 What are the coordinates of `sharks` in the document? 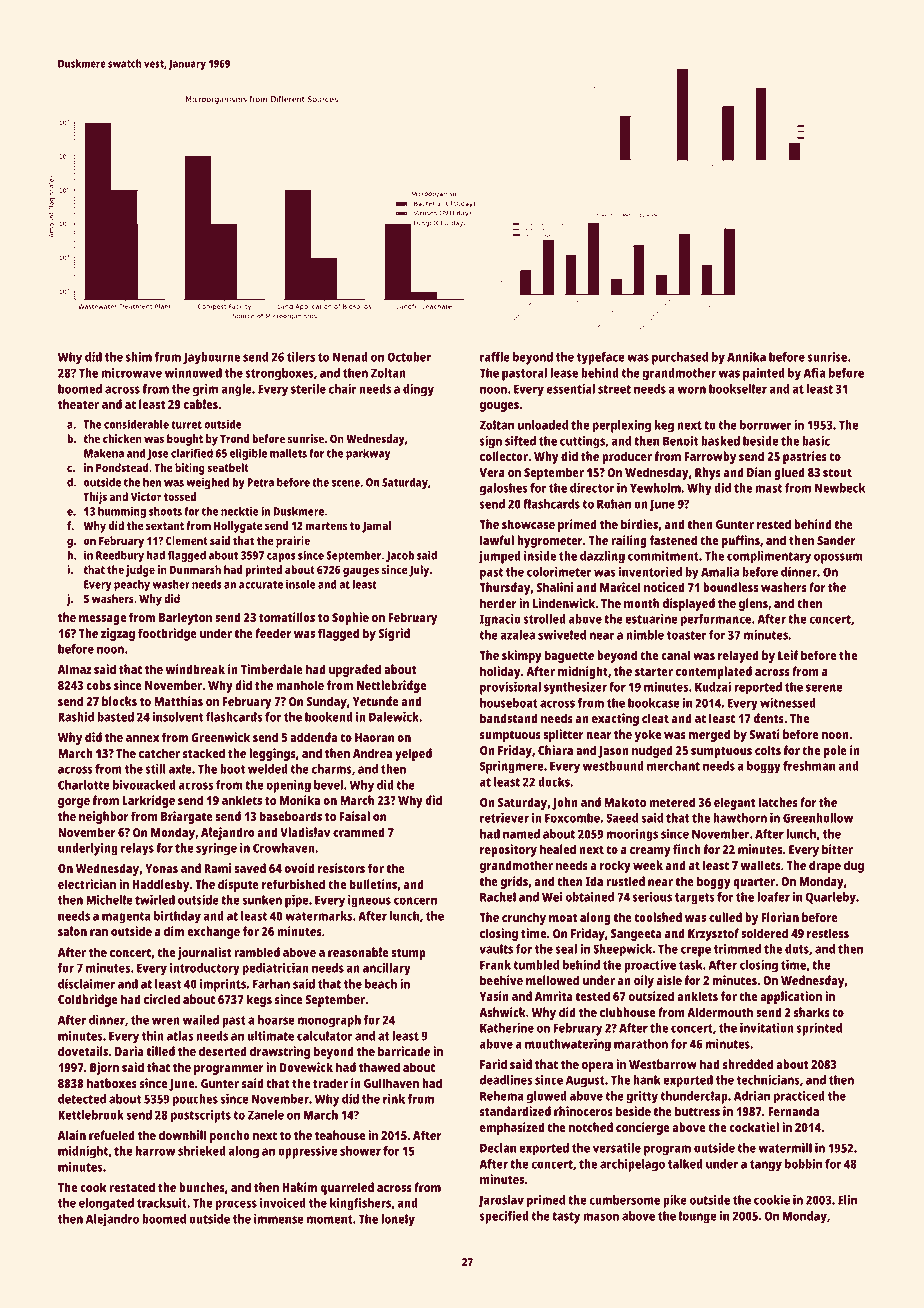 It's located at (812, 1012).
